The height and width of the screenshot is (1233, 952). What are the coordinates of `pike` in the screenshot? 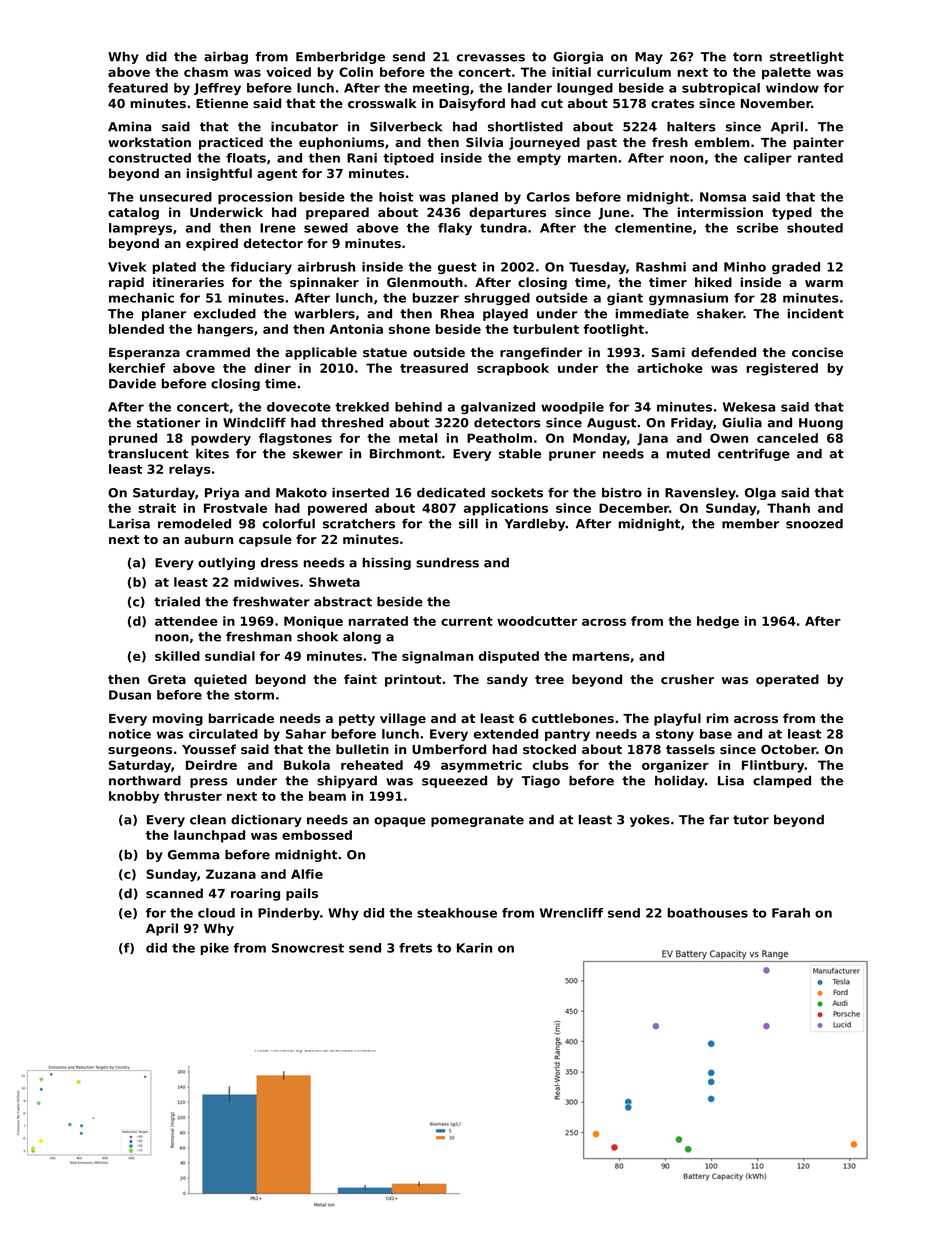 It's located at (215, 949).
